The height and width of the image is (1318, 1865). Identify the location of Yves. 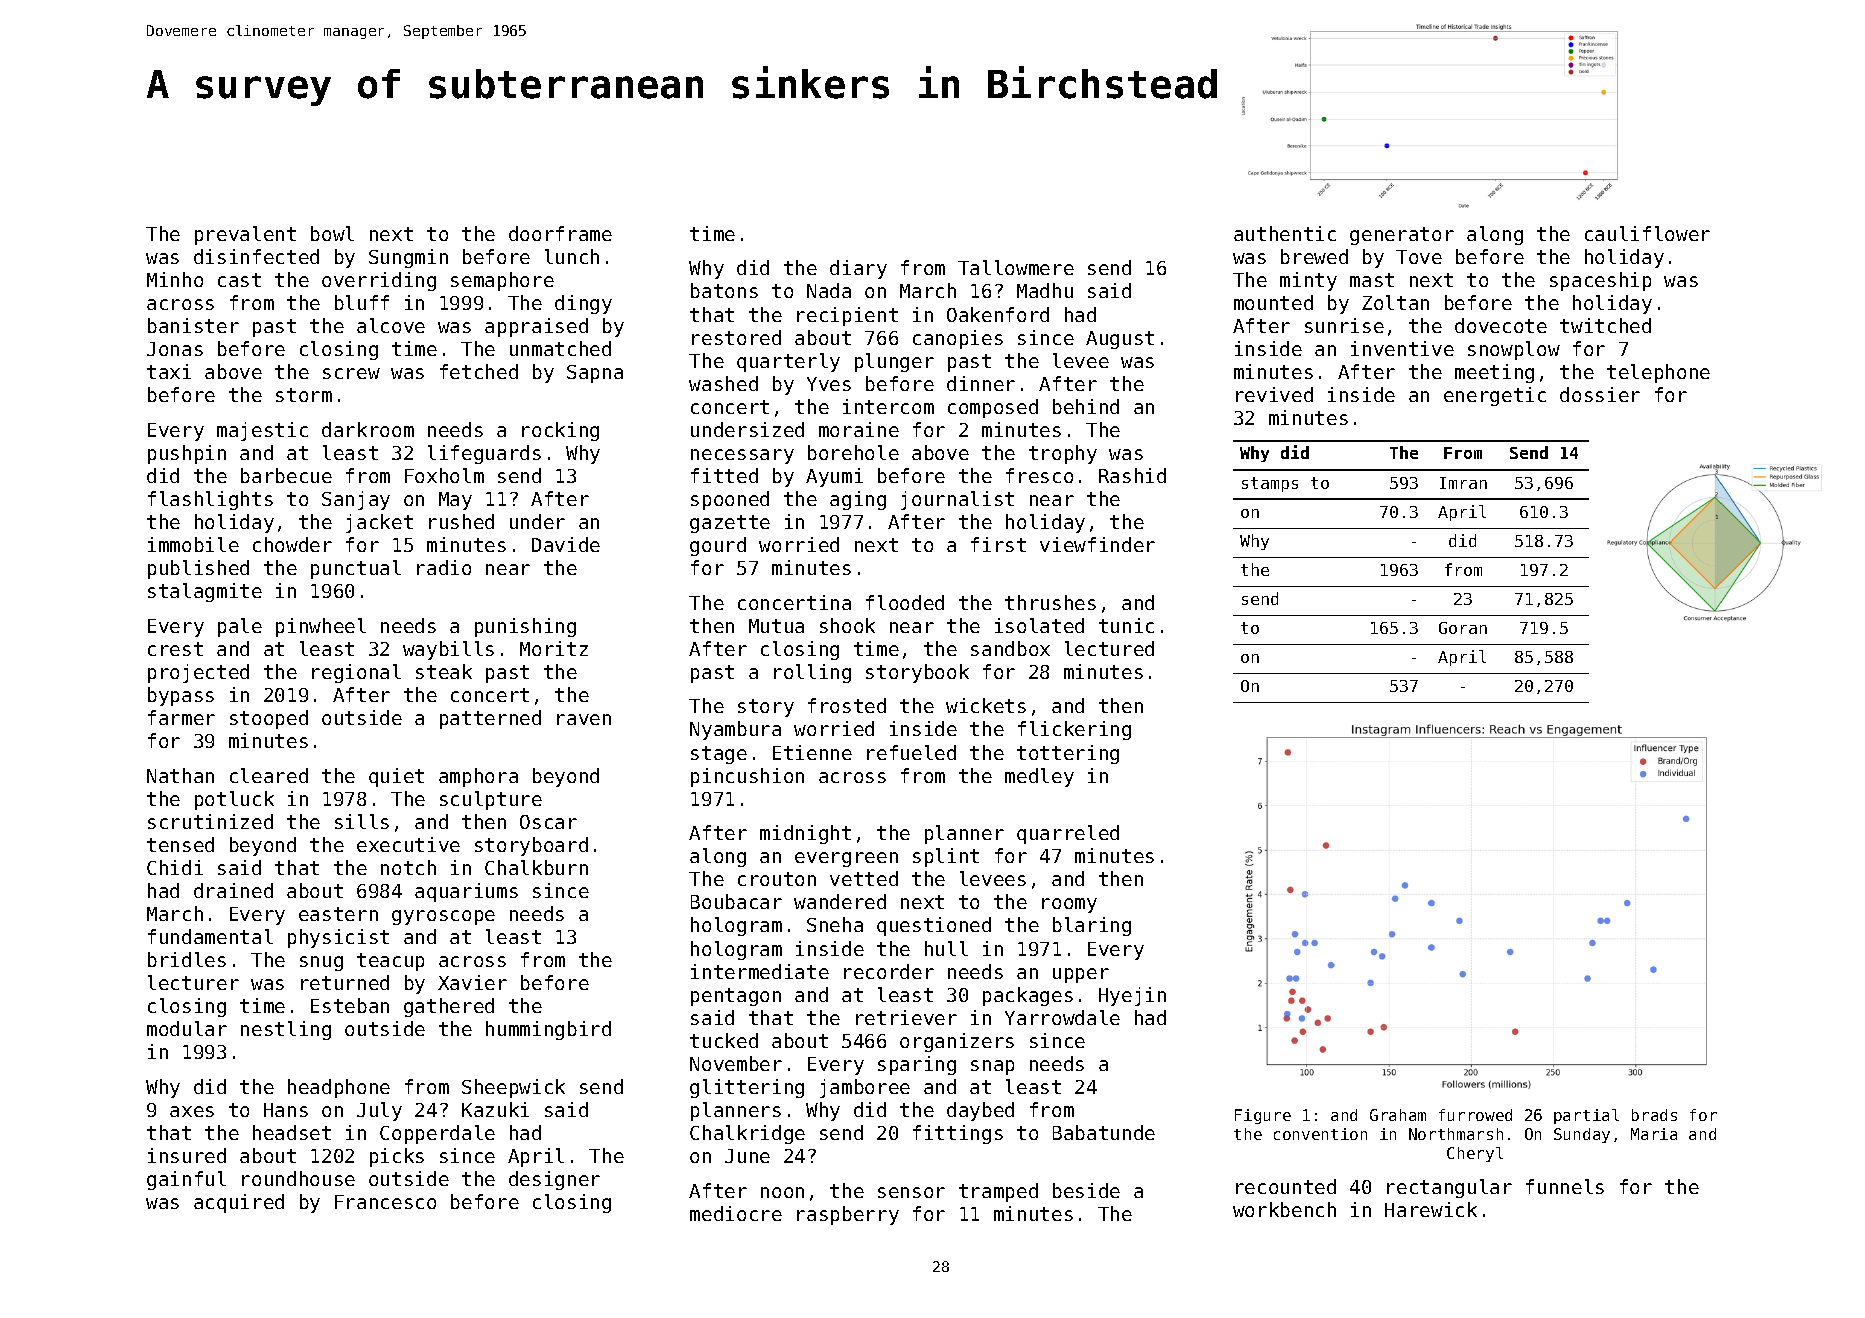
(829, 384).
